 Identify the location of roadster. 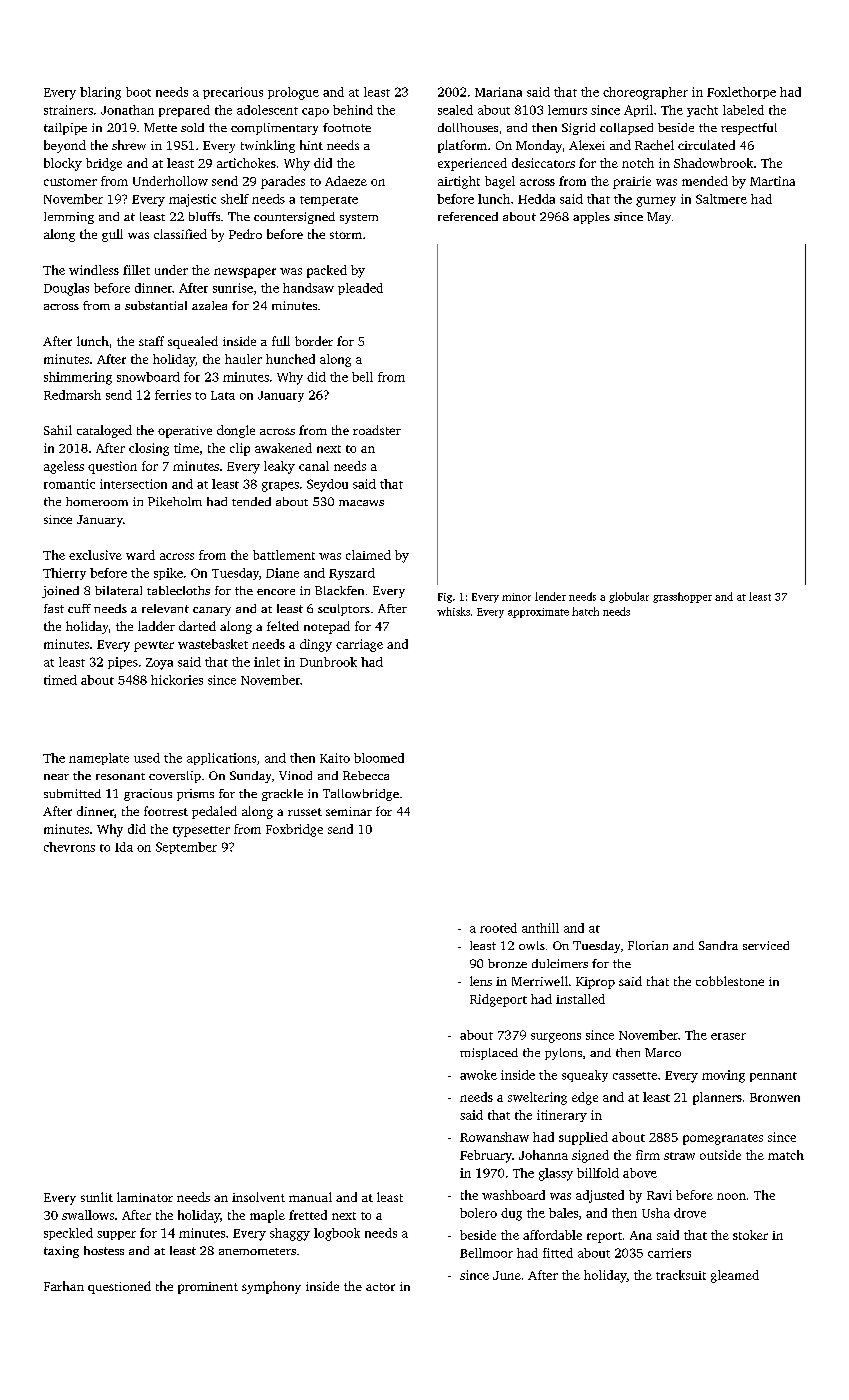
(377, 430).
